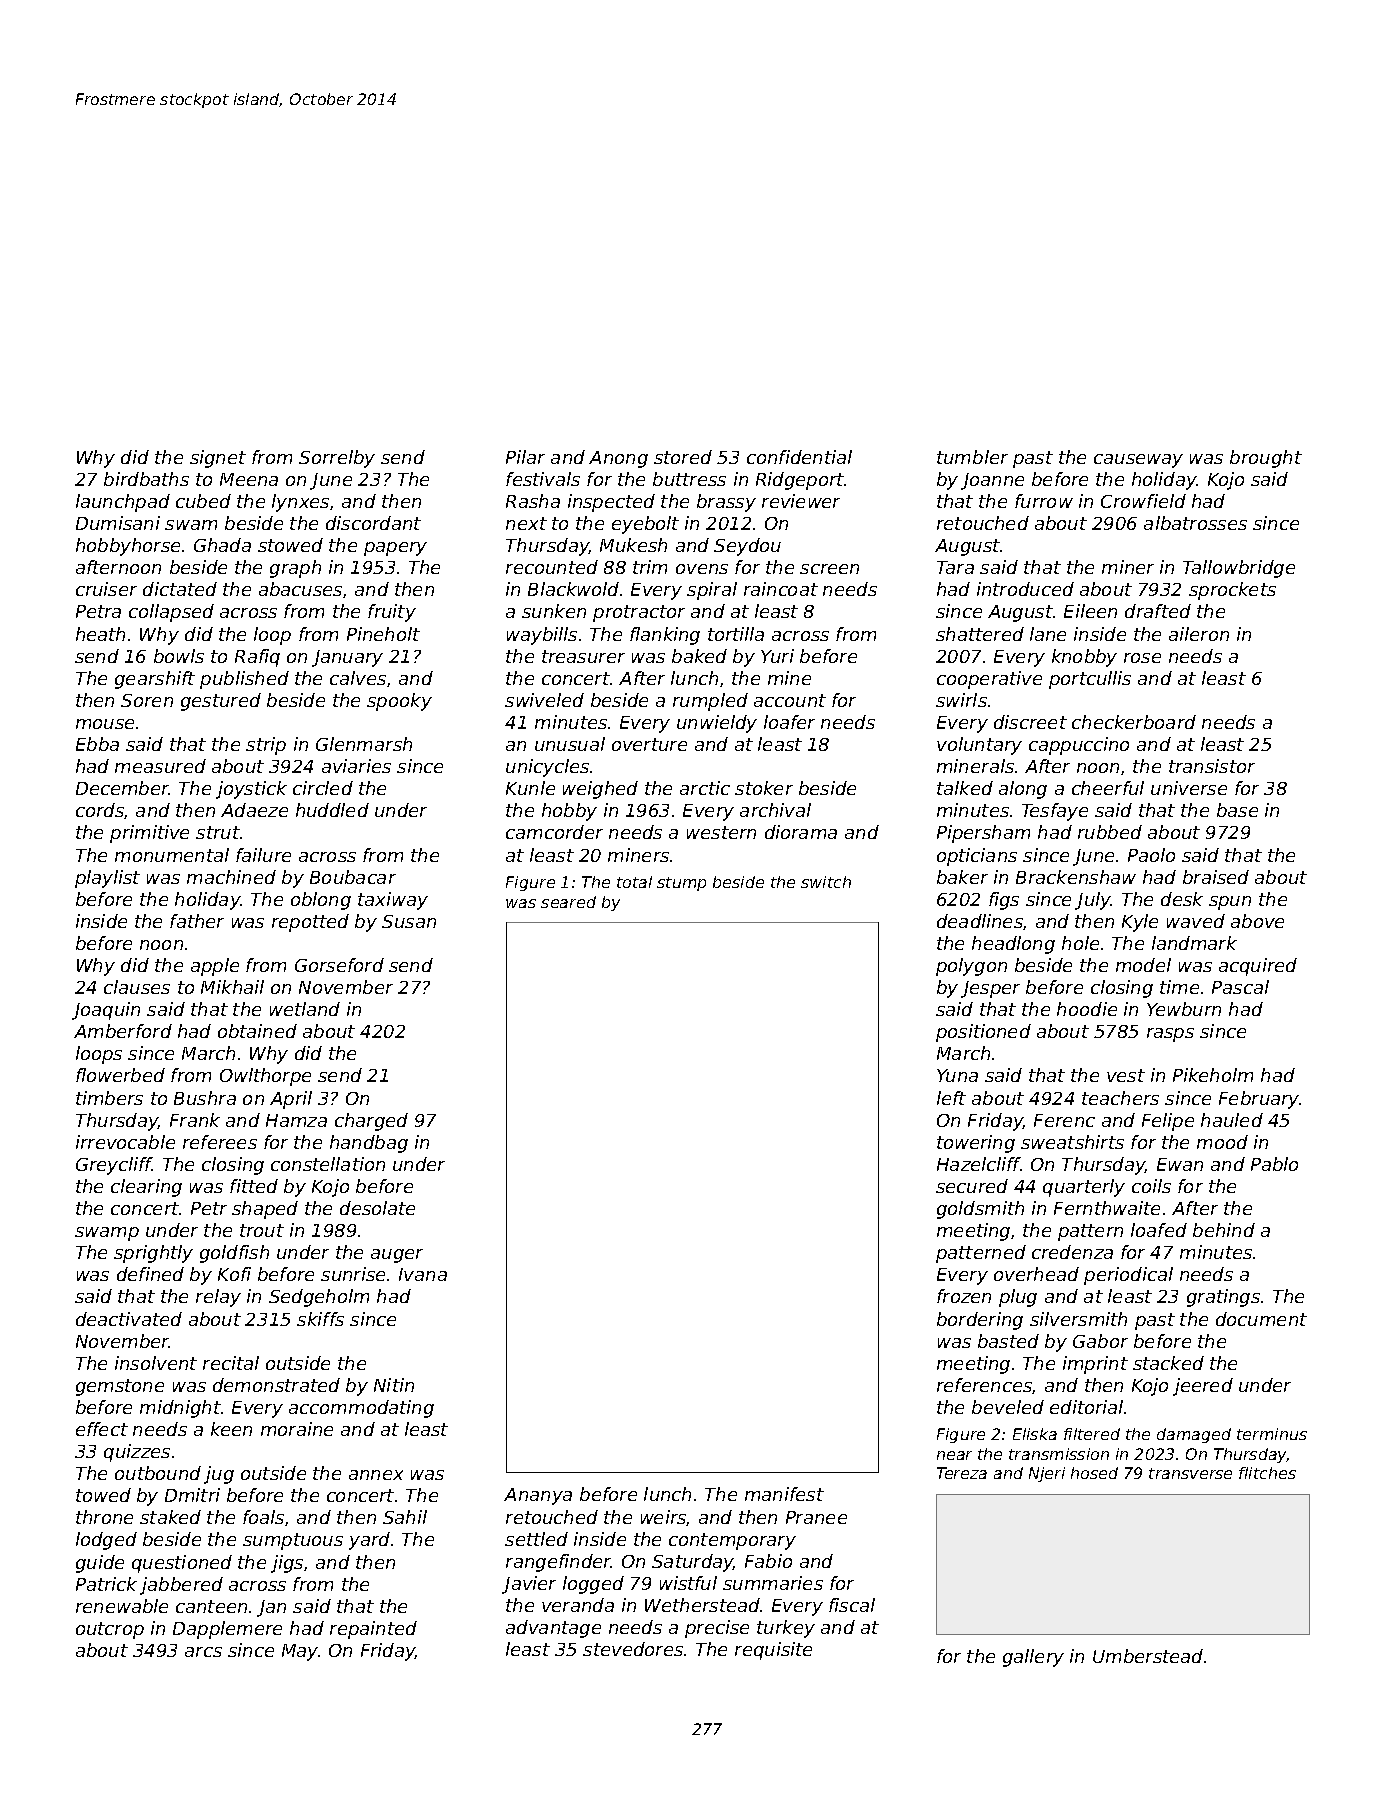 The image size is (1385, 1793). Describe the element at coordinates (394, 1385) in the screenshot. I see `Nitin` at that location.
